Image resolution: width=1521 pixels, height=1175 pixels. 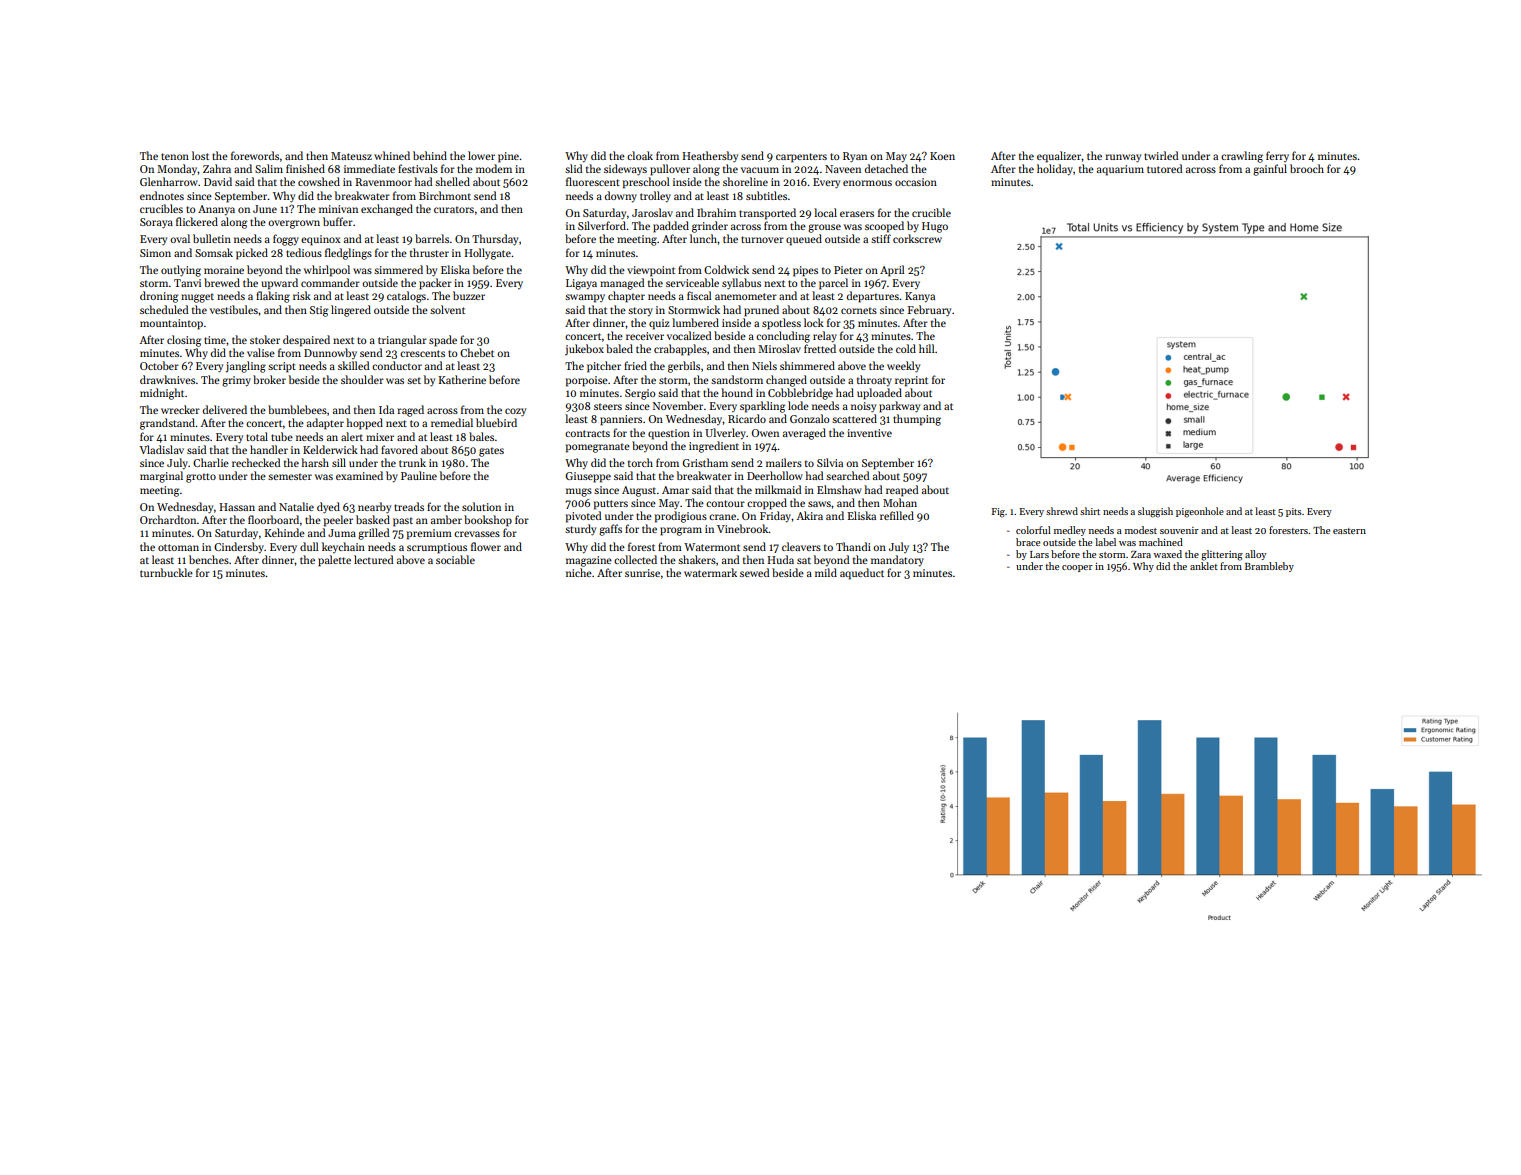 I want to click on cooper, so click(x=1077, y=568).
